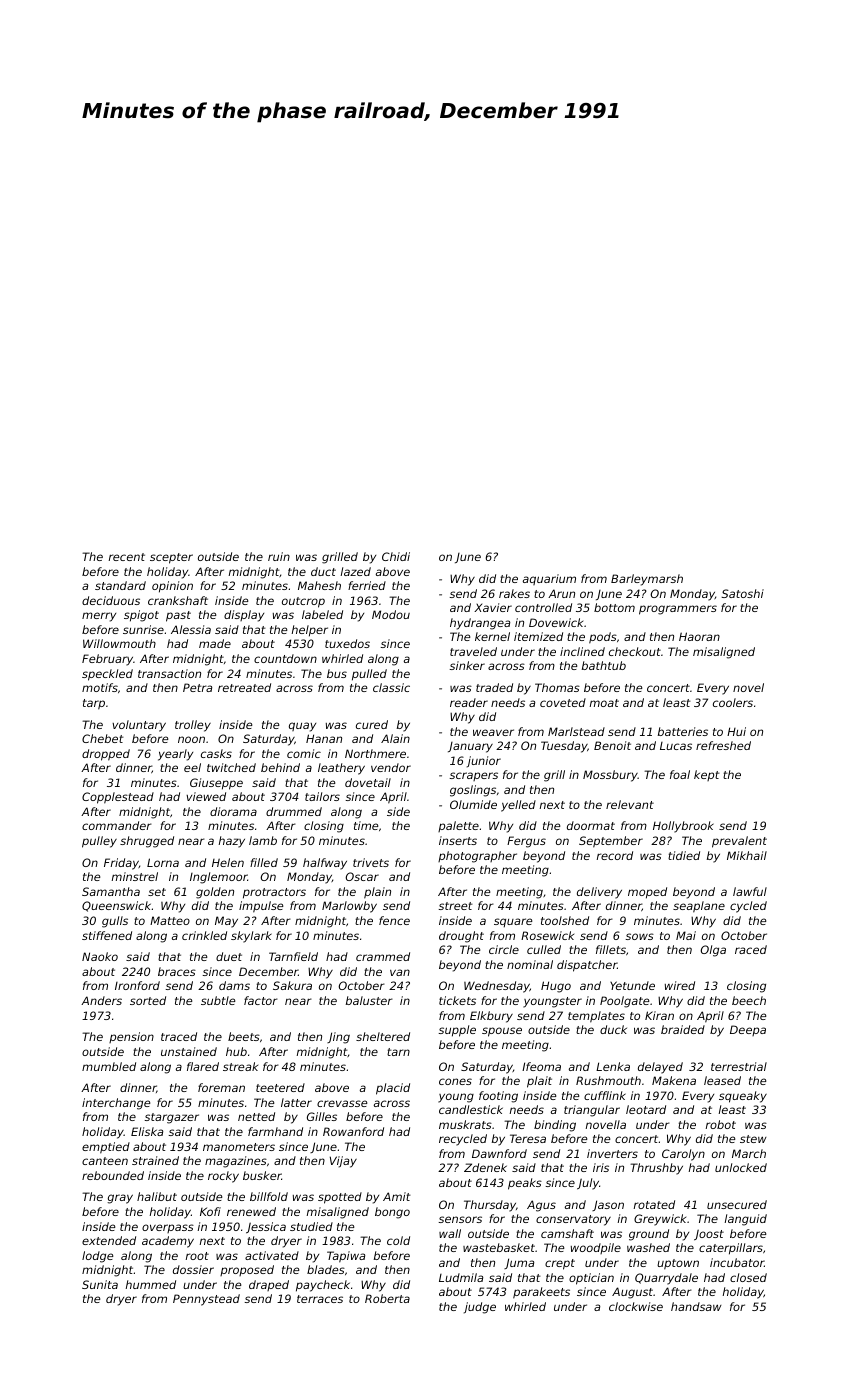 The height and width of the page is (1400, 849). I want to click on coolers, so click(733, 702).
